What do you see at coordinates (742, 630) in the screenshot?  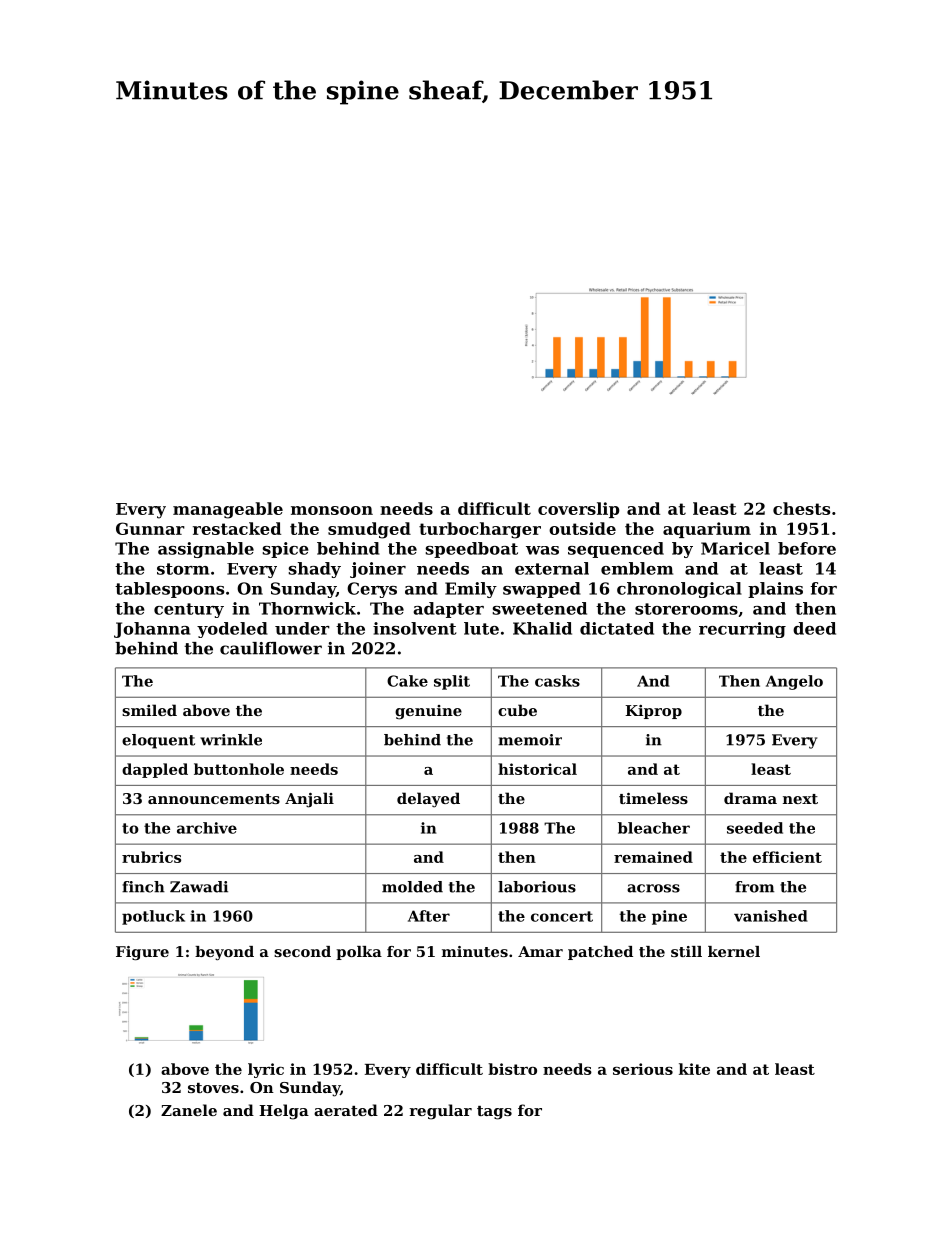 I see `recurring` at bounding box center [742, 630].
